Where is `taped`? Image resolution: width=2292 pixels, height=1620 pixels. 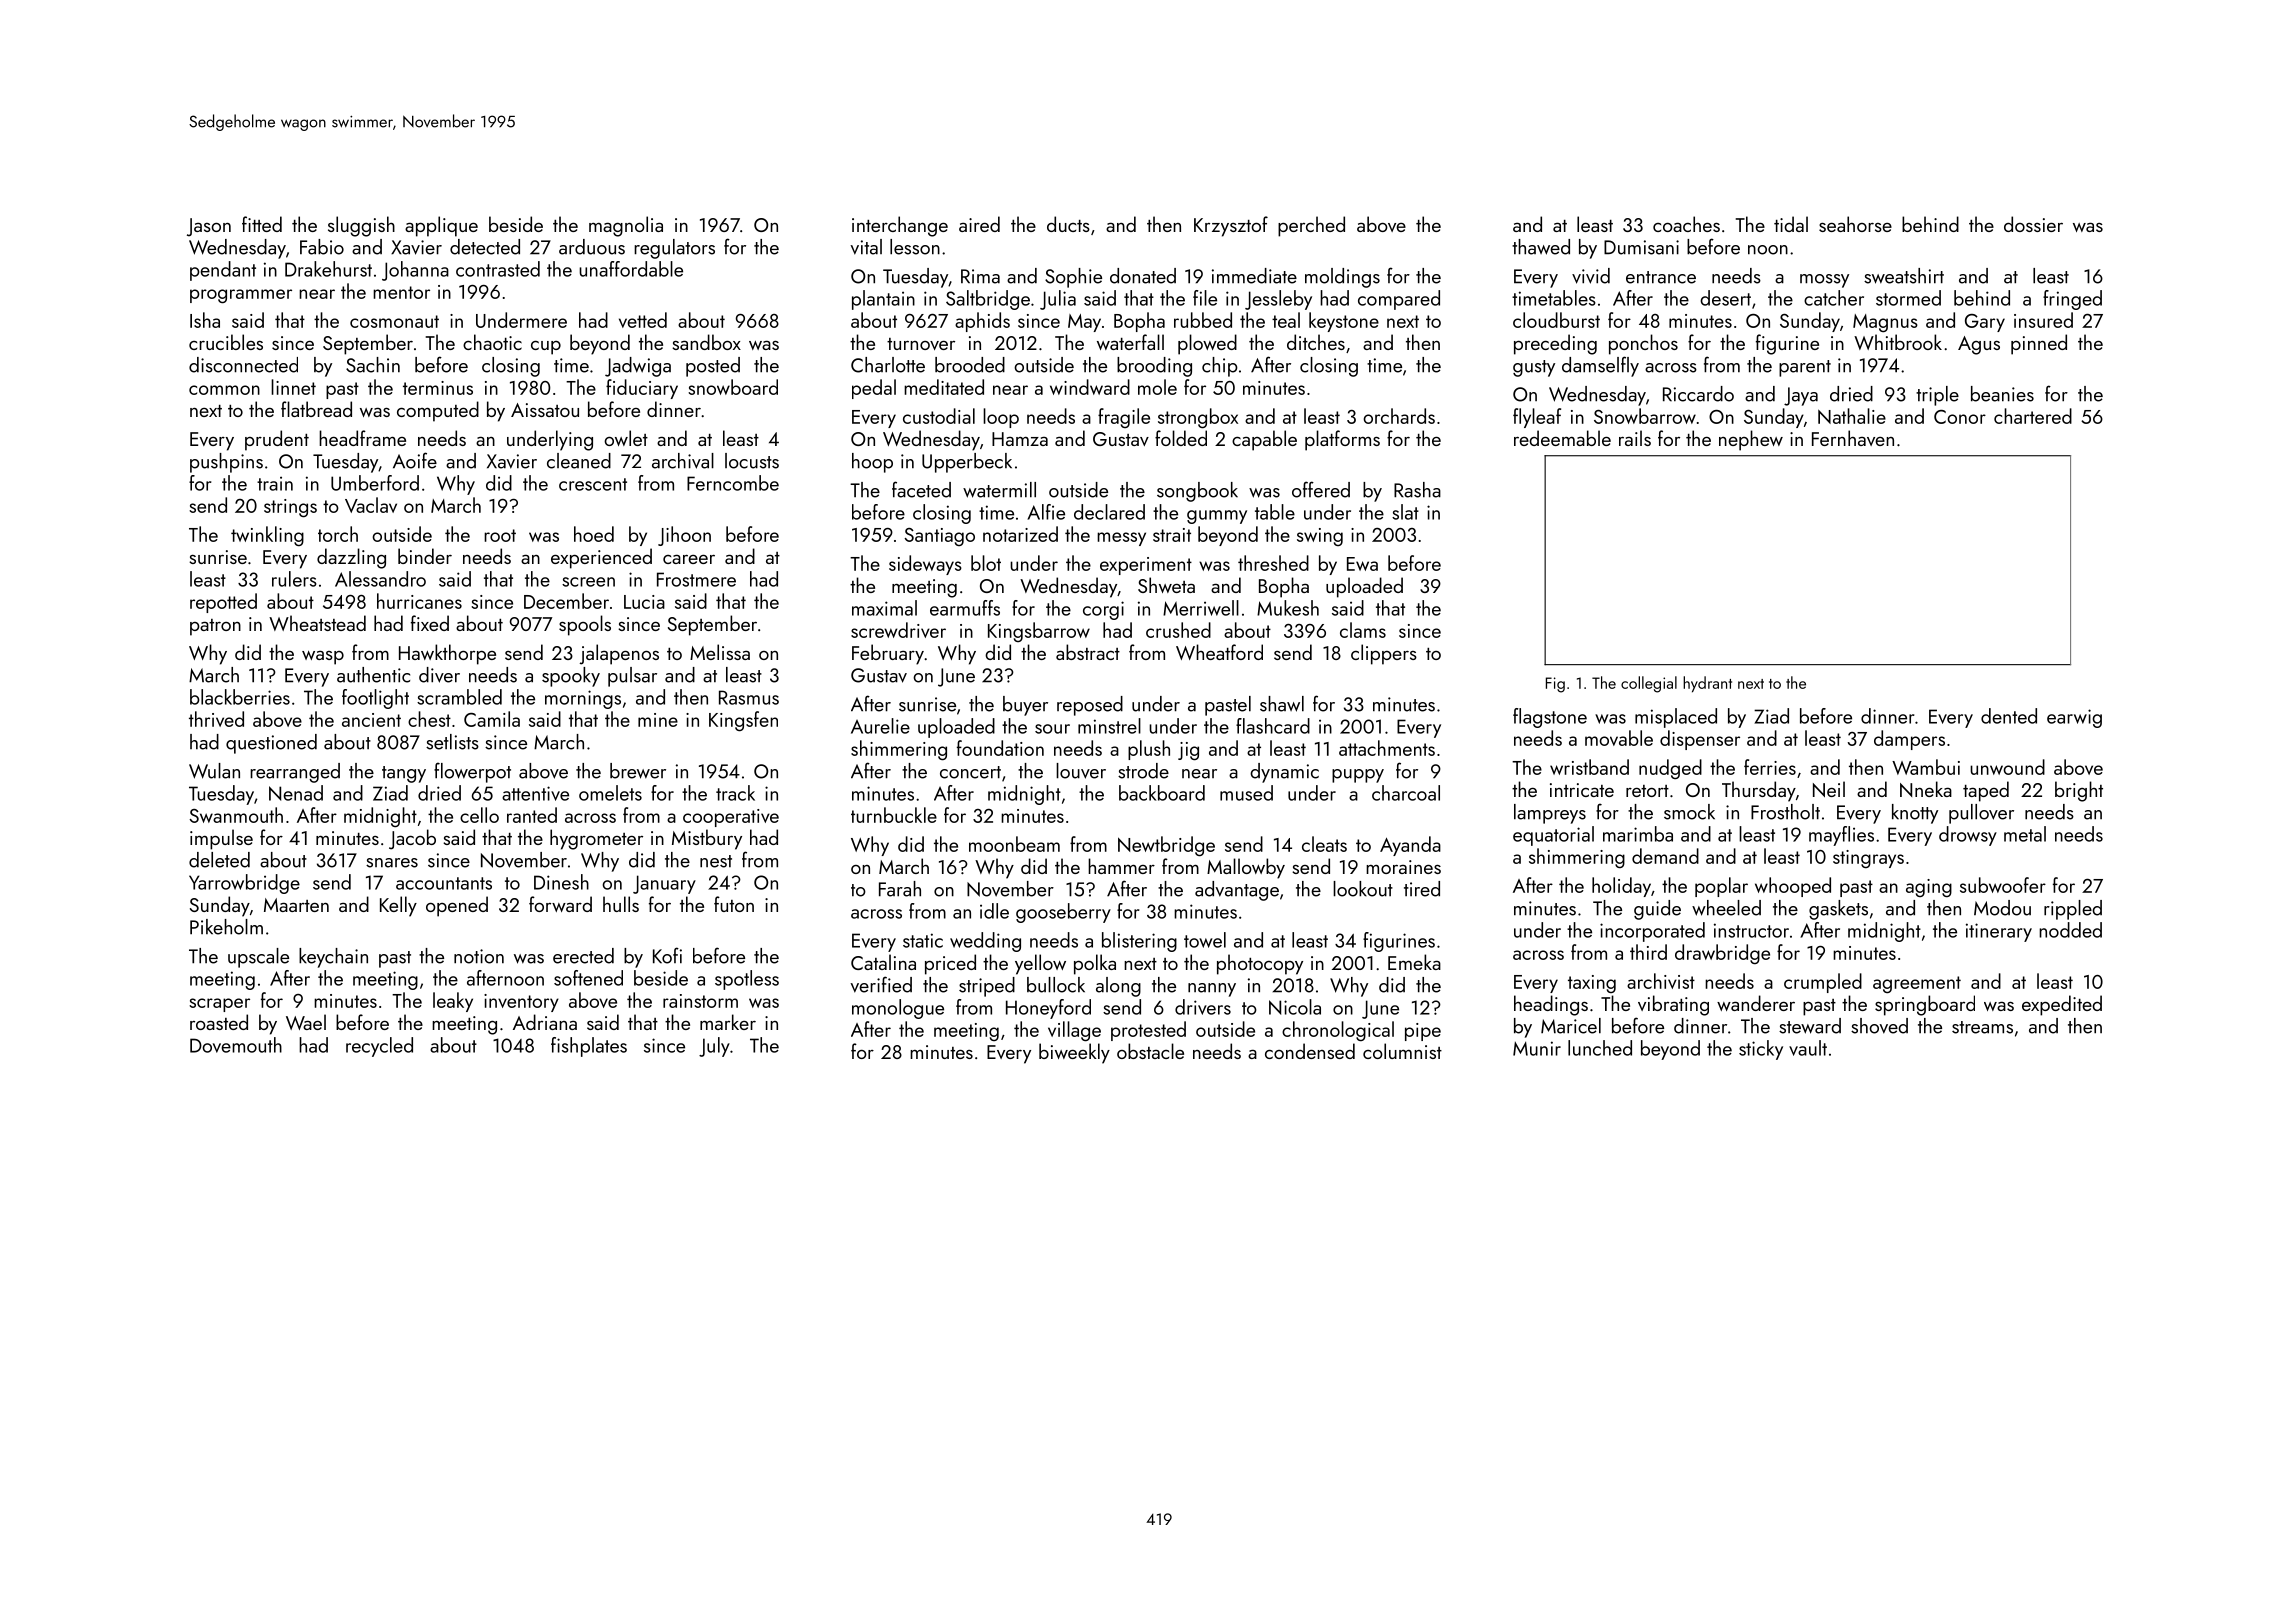 taped is located at coordinates (1986, 791).
